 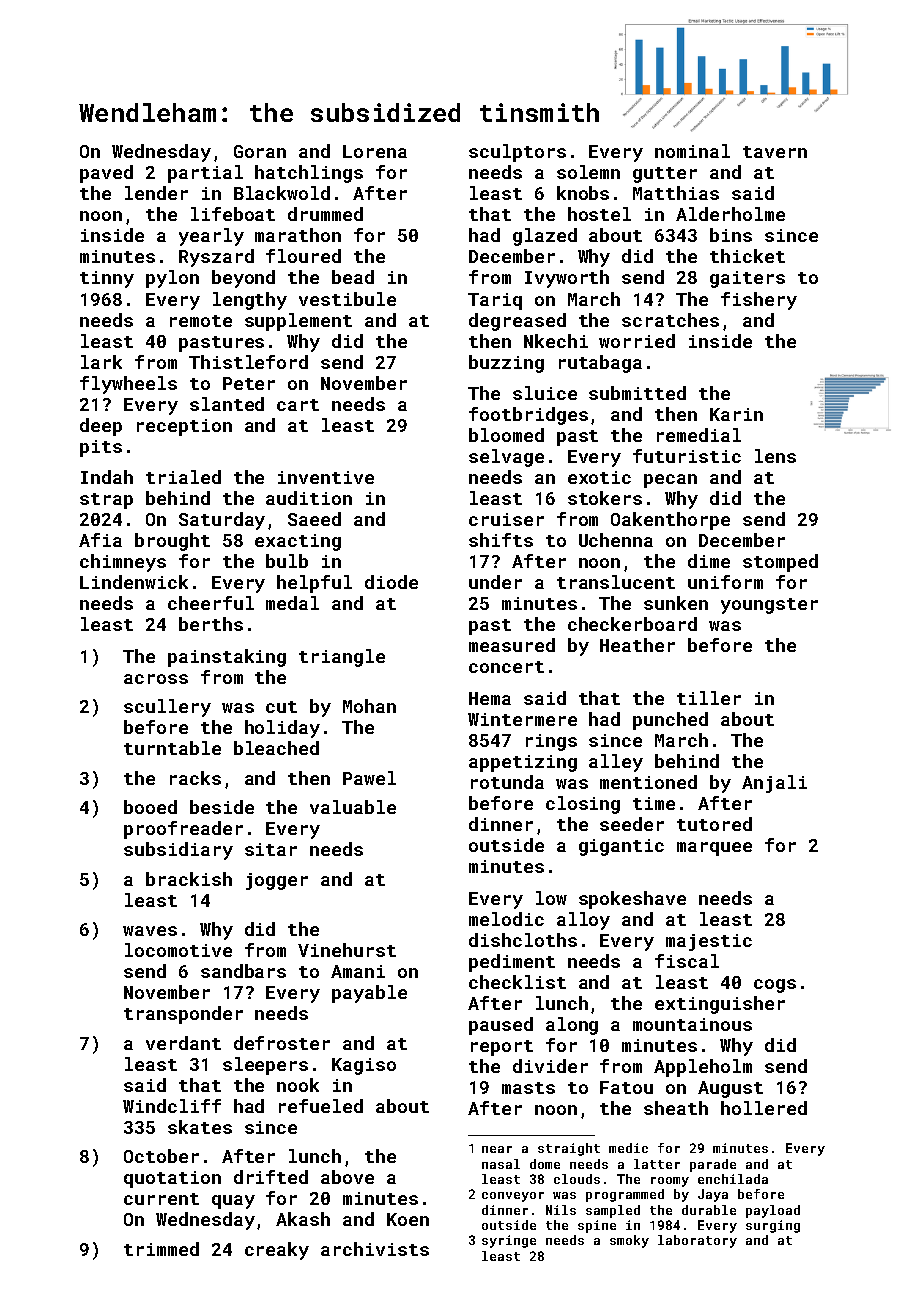 What do you see at coordinates (759, 301) in the document?
I see `fishery` at bounding box center [759, 301].
